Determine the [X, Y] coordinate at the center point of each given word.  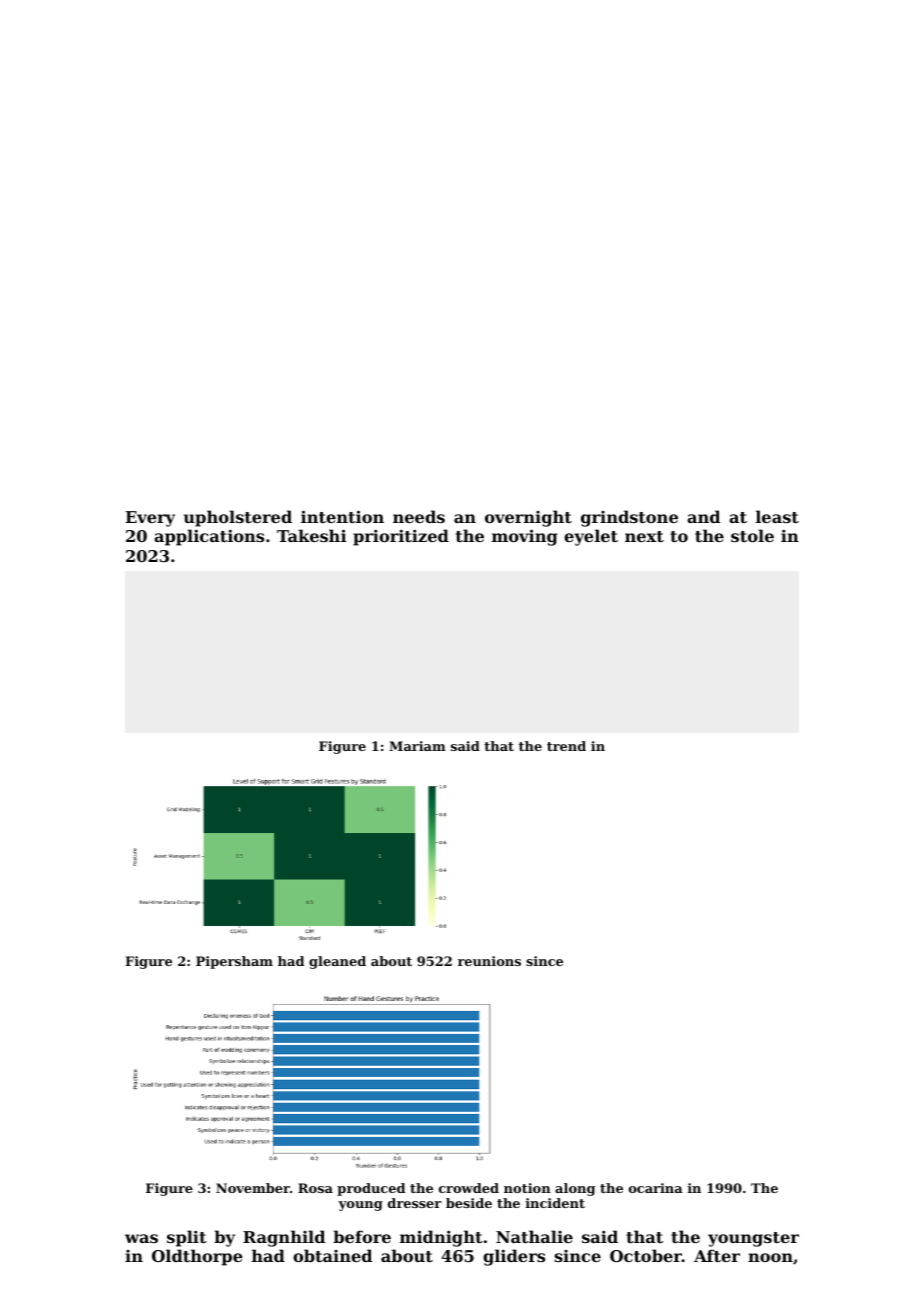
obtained [332, 1255]
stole [752, 535]
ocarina [656, 1188]
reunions [489, 961]
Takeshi [312, 535]
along [575, 1189]
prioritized [401, 537]
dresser [414, 1203]
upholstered [238, 518]
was [141, 1238]
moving [524, 537]
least [777, 516]
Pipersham [234, 962]
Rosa [315, 1188]
